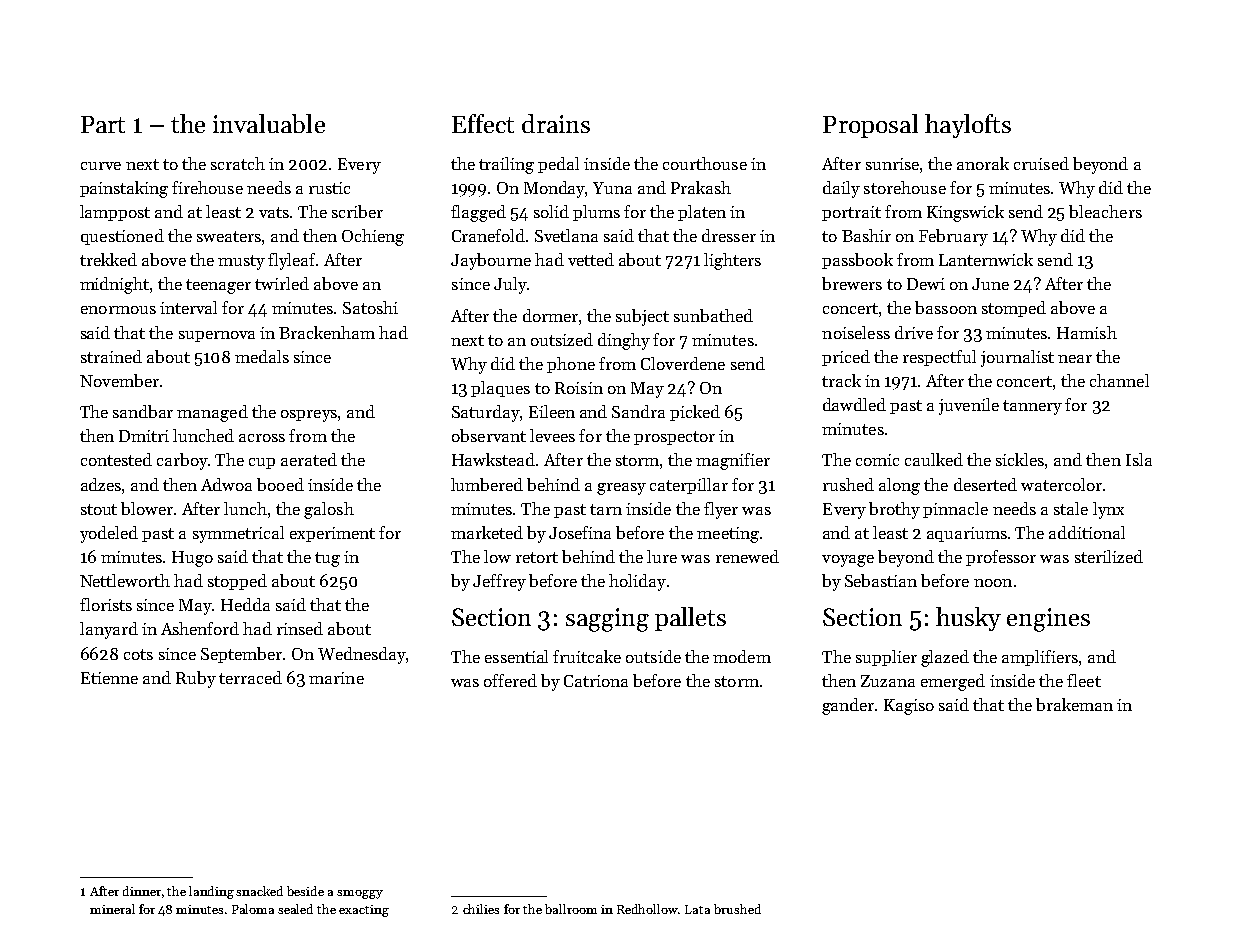 The height and width of the page is (952, 1233). Describe the element at coordinates (969, 406) in the page. I see `juvenile` at that location.
